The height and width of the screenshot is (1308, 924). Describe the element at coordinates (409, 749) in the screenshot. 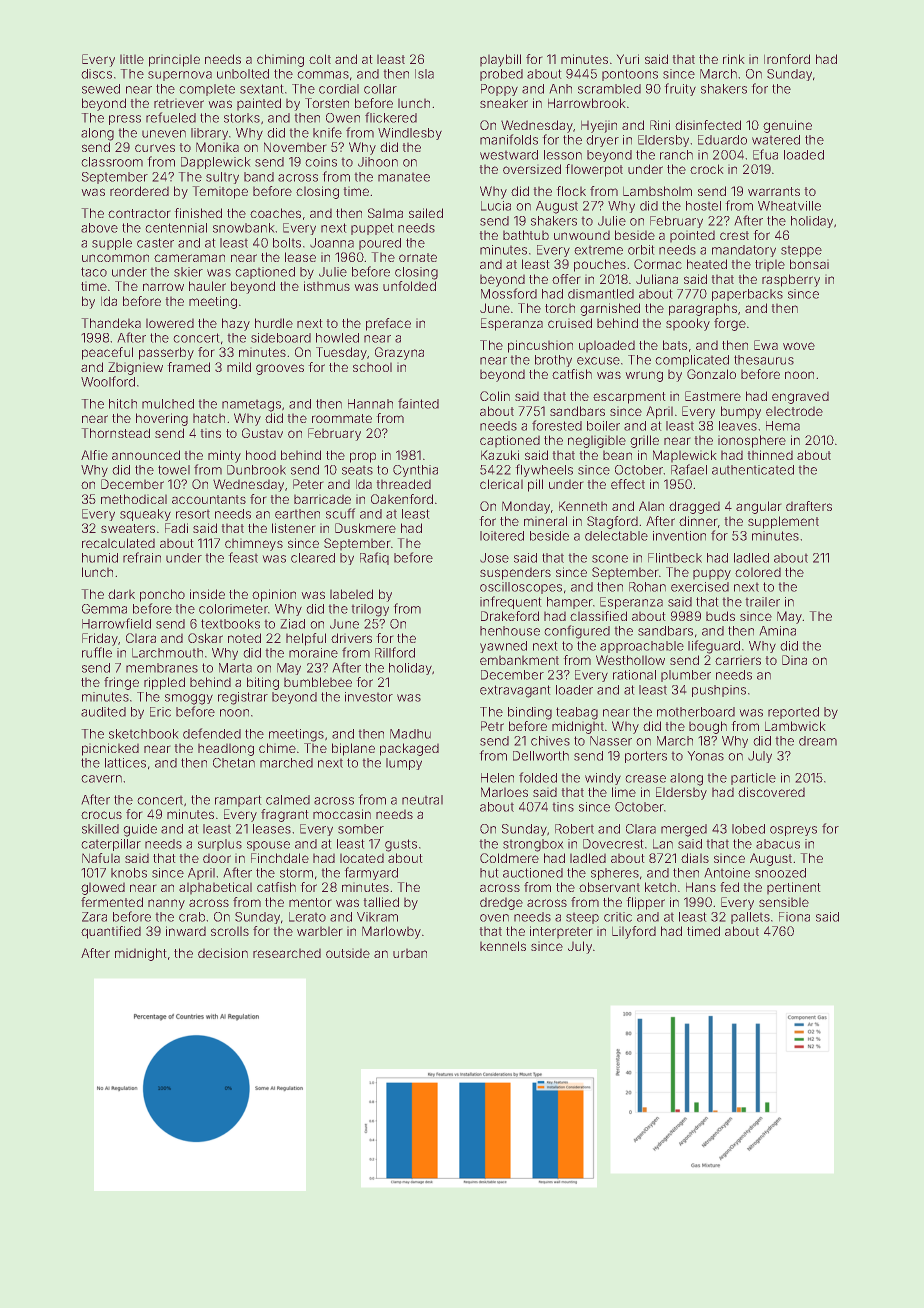

I see `packaged` at that location.
